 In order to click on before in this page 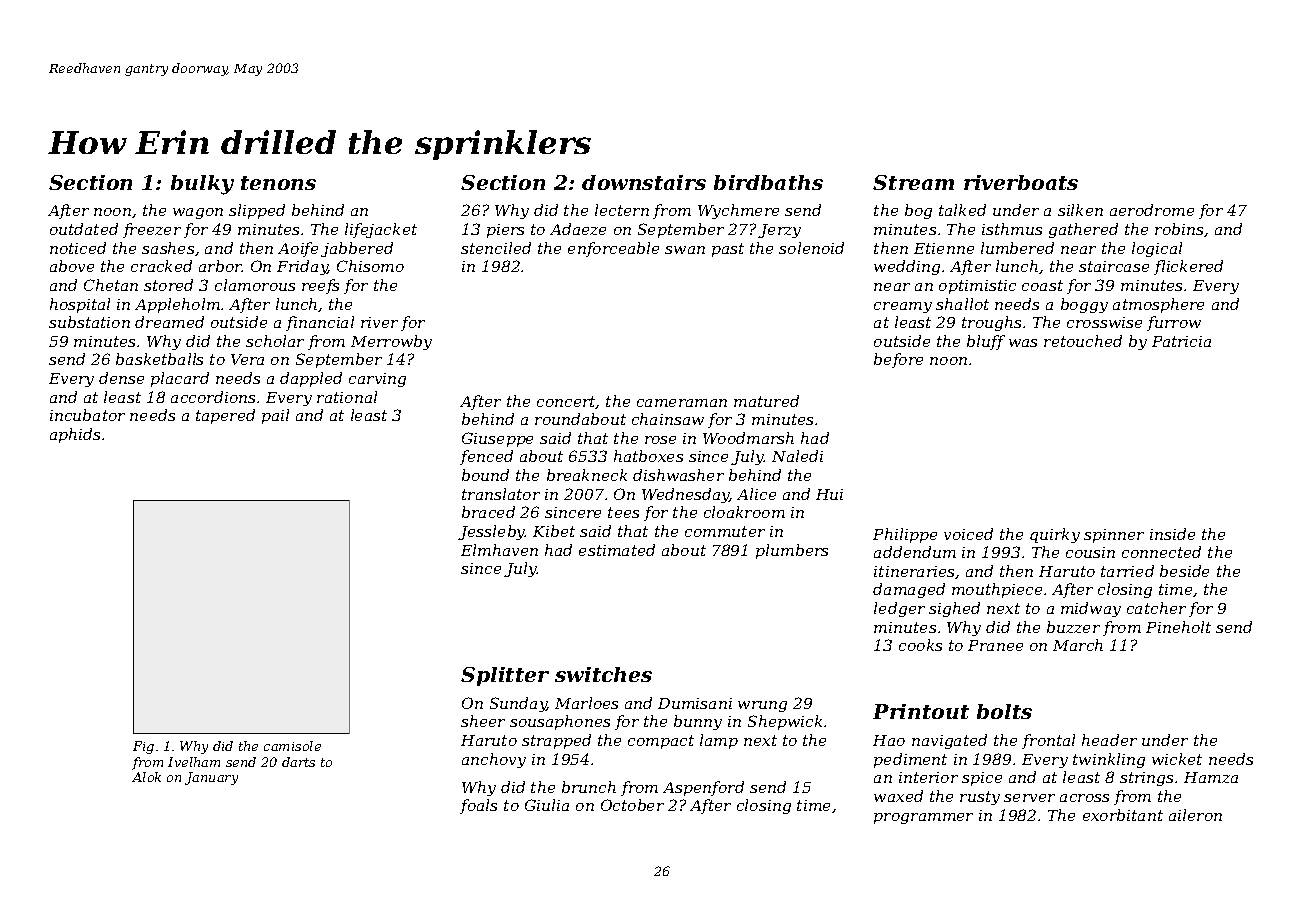, I will do `click(898, 360)`.
